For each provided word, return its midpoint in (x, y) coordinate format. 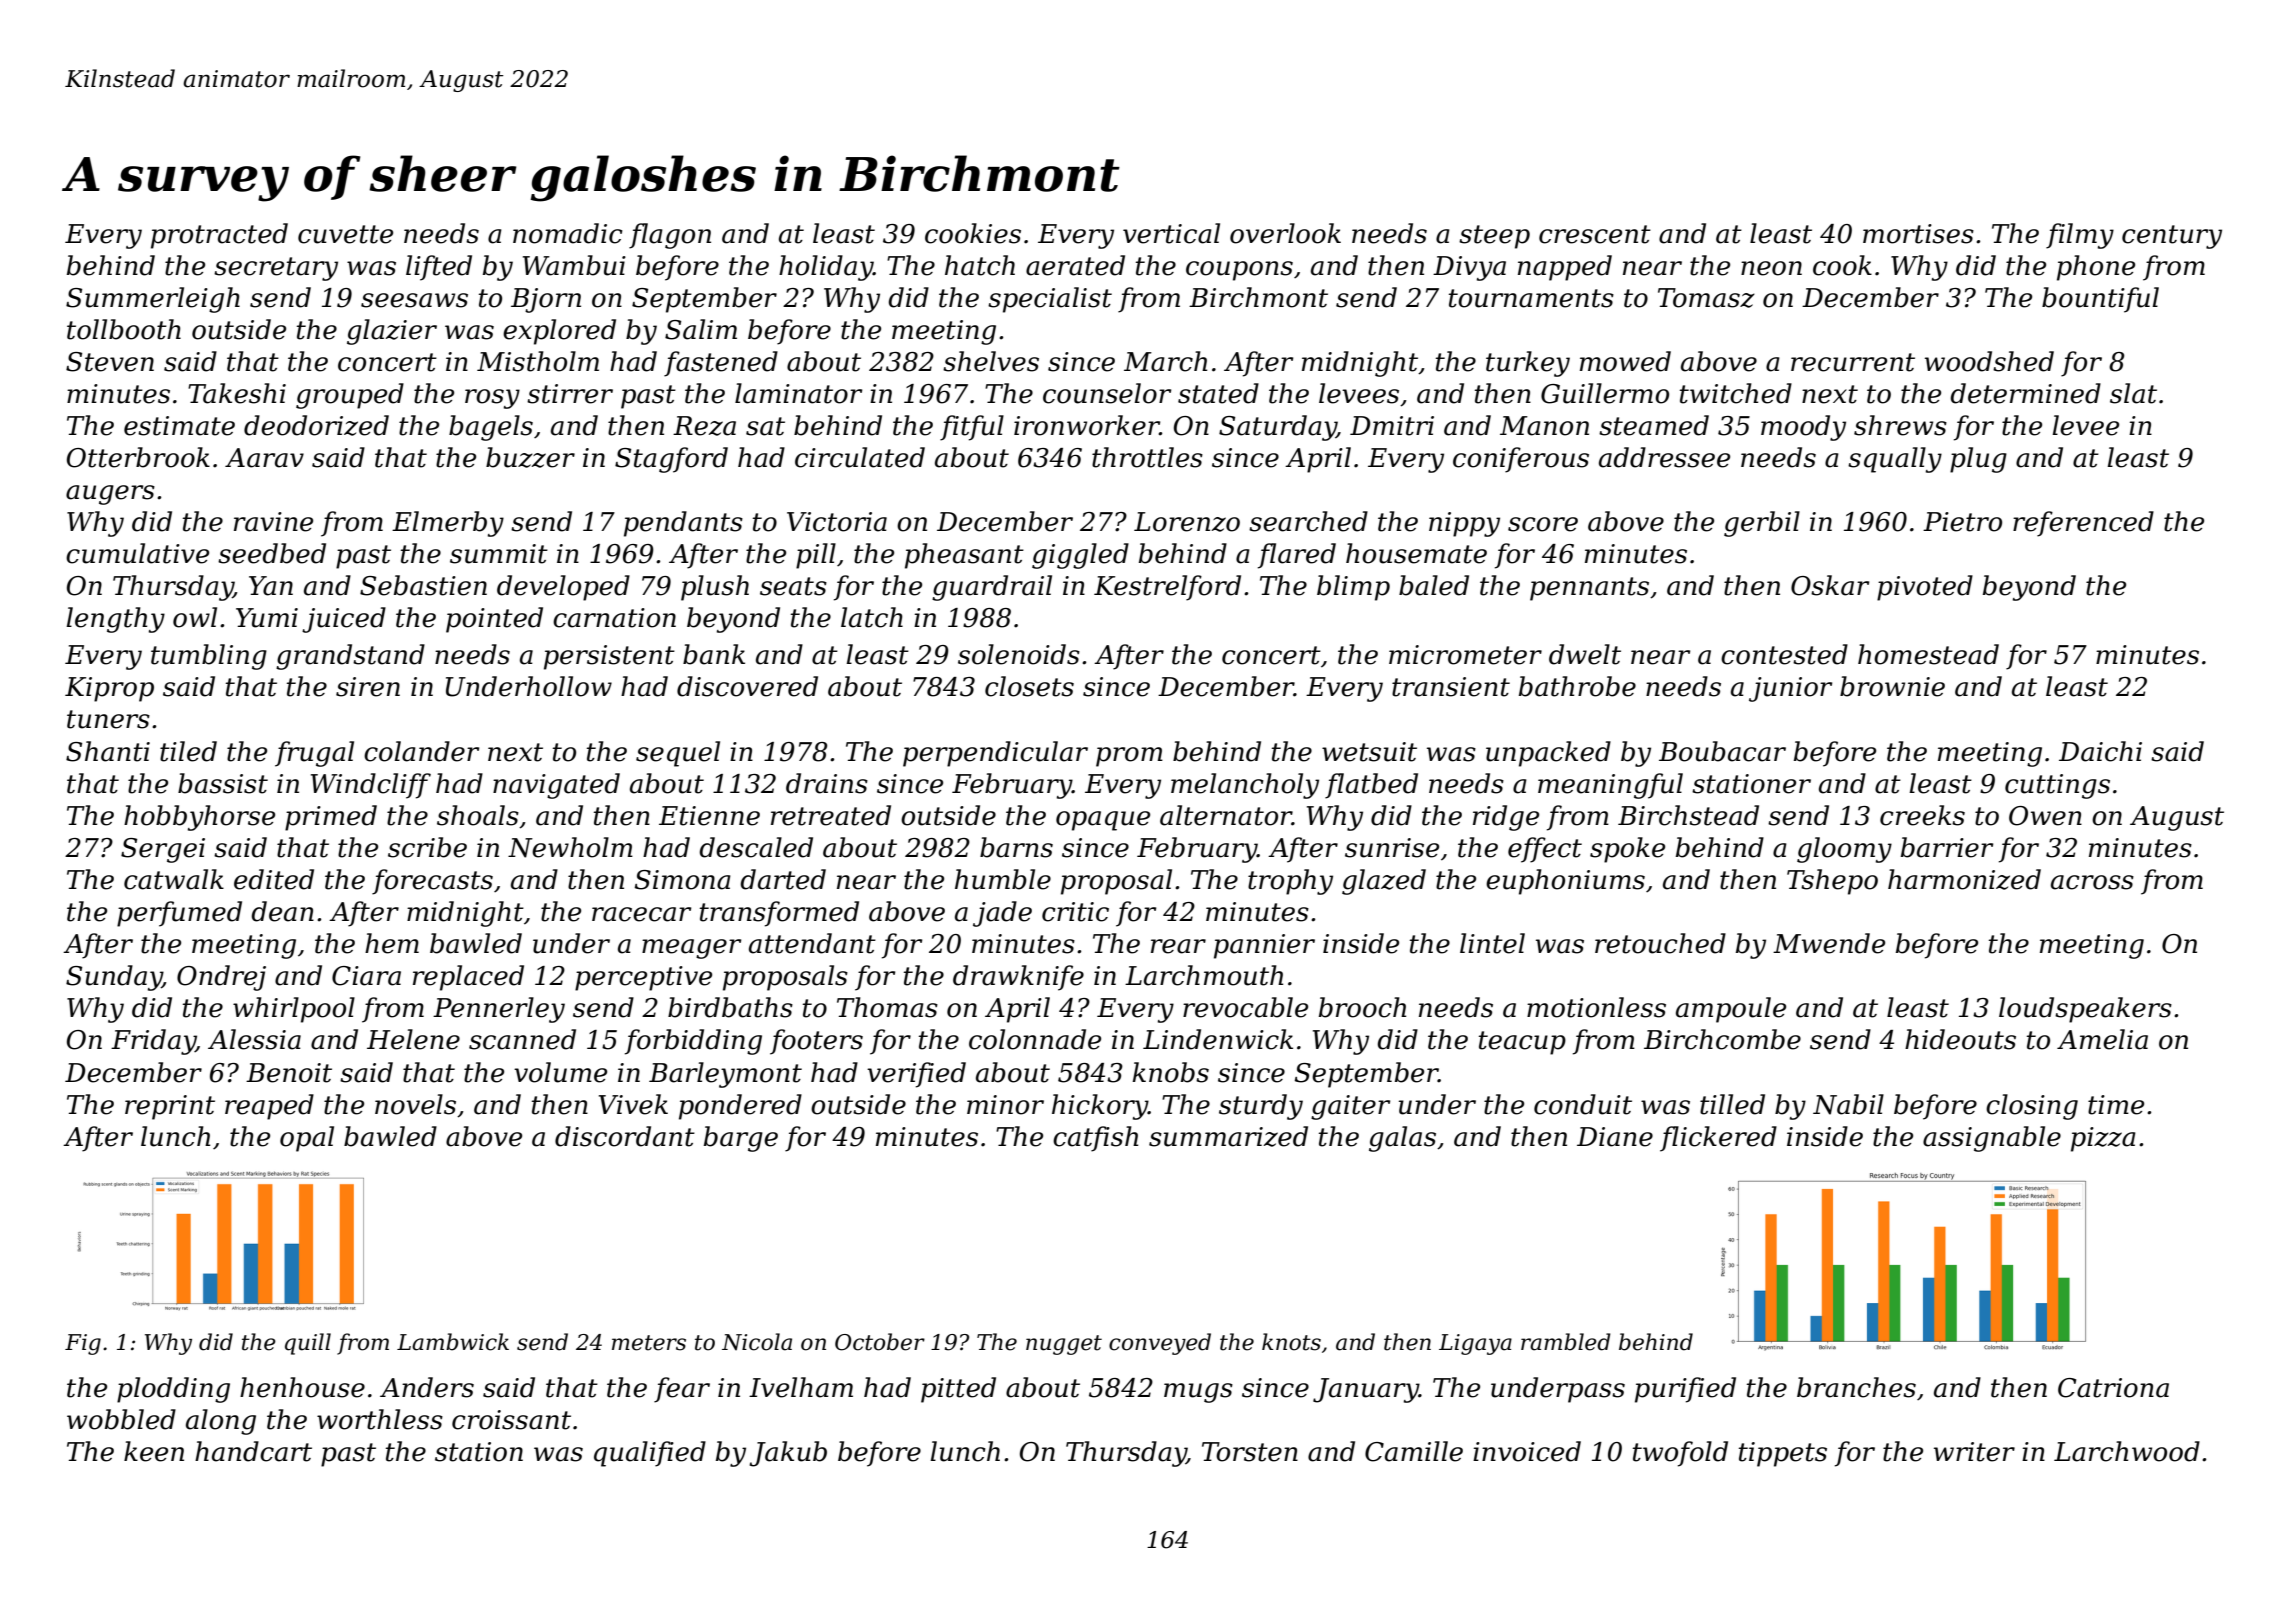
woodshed (1989, 361)
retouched (1660, 943)
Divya (1469, 268)
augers (110, 495)
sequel (678, 754)
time (2116, 1105)
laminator (798, 393)
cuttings (2057, 786)
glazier (392, 332)
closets (1029, 686)
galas (1402, 1139)
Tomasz (1706, 298)
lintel (1492, 943)
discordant (625, 1136)
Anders (427, 1387)
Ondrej (221, 978)
